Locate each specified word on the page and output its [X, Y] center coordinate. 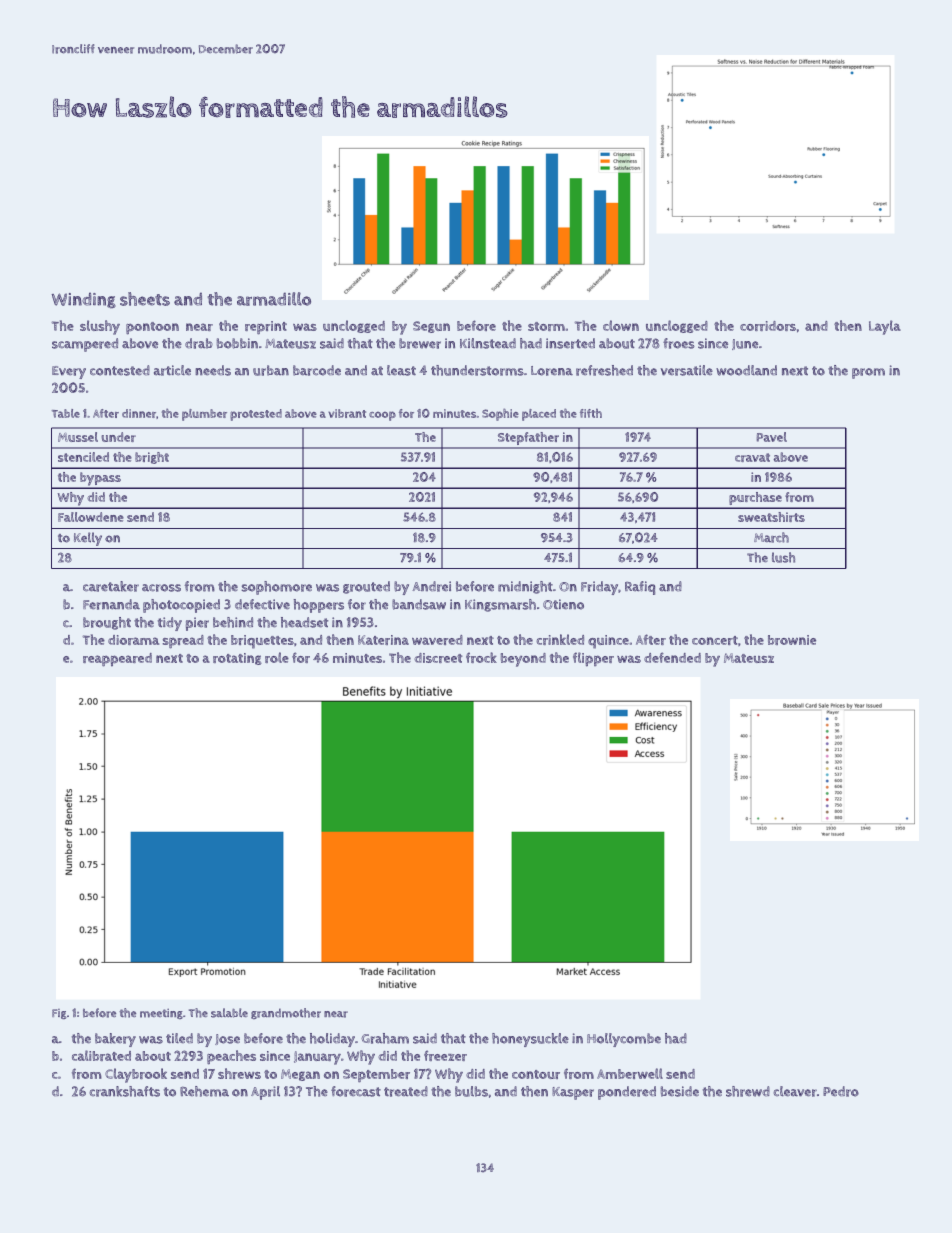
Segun [431, 327]
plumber [204, 415]
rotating [237, 659]
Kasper [573, 1093]
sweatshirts [771, 517]
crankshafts [125, 1091]
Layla [885, 327]
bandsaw [419, 604]
